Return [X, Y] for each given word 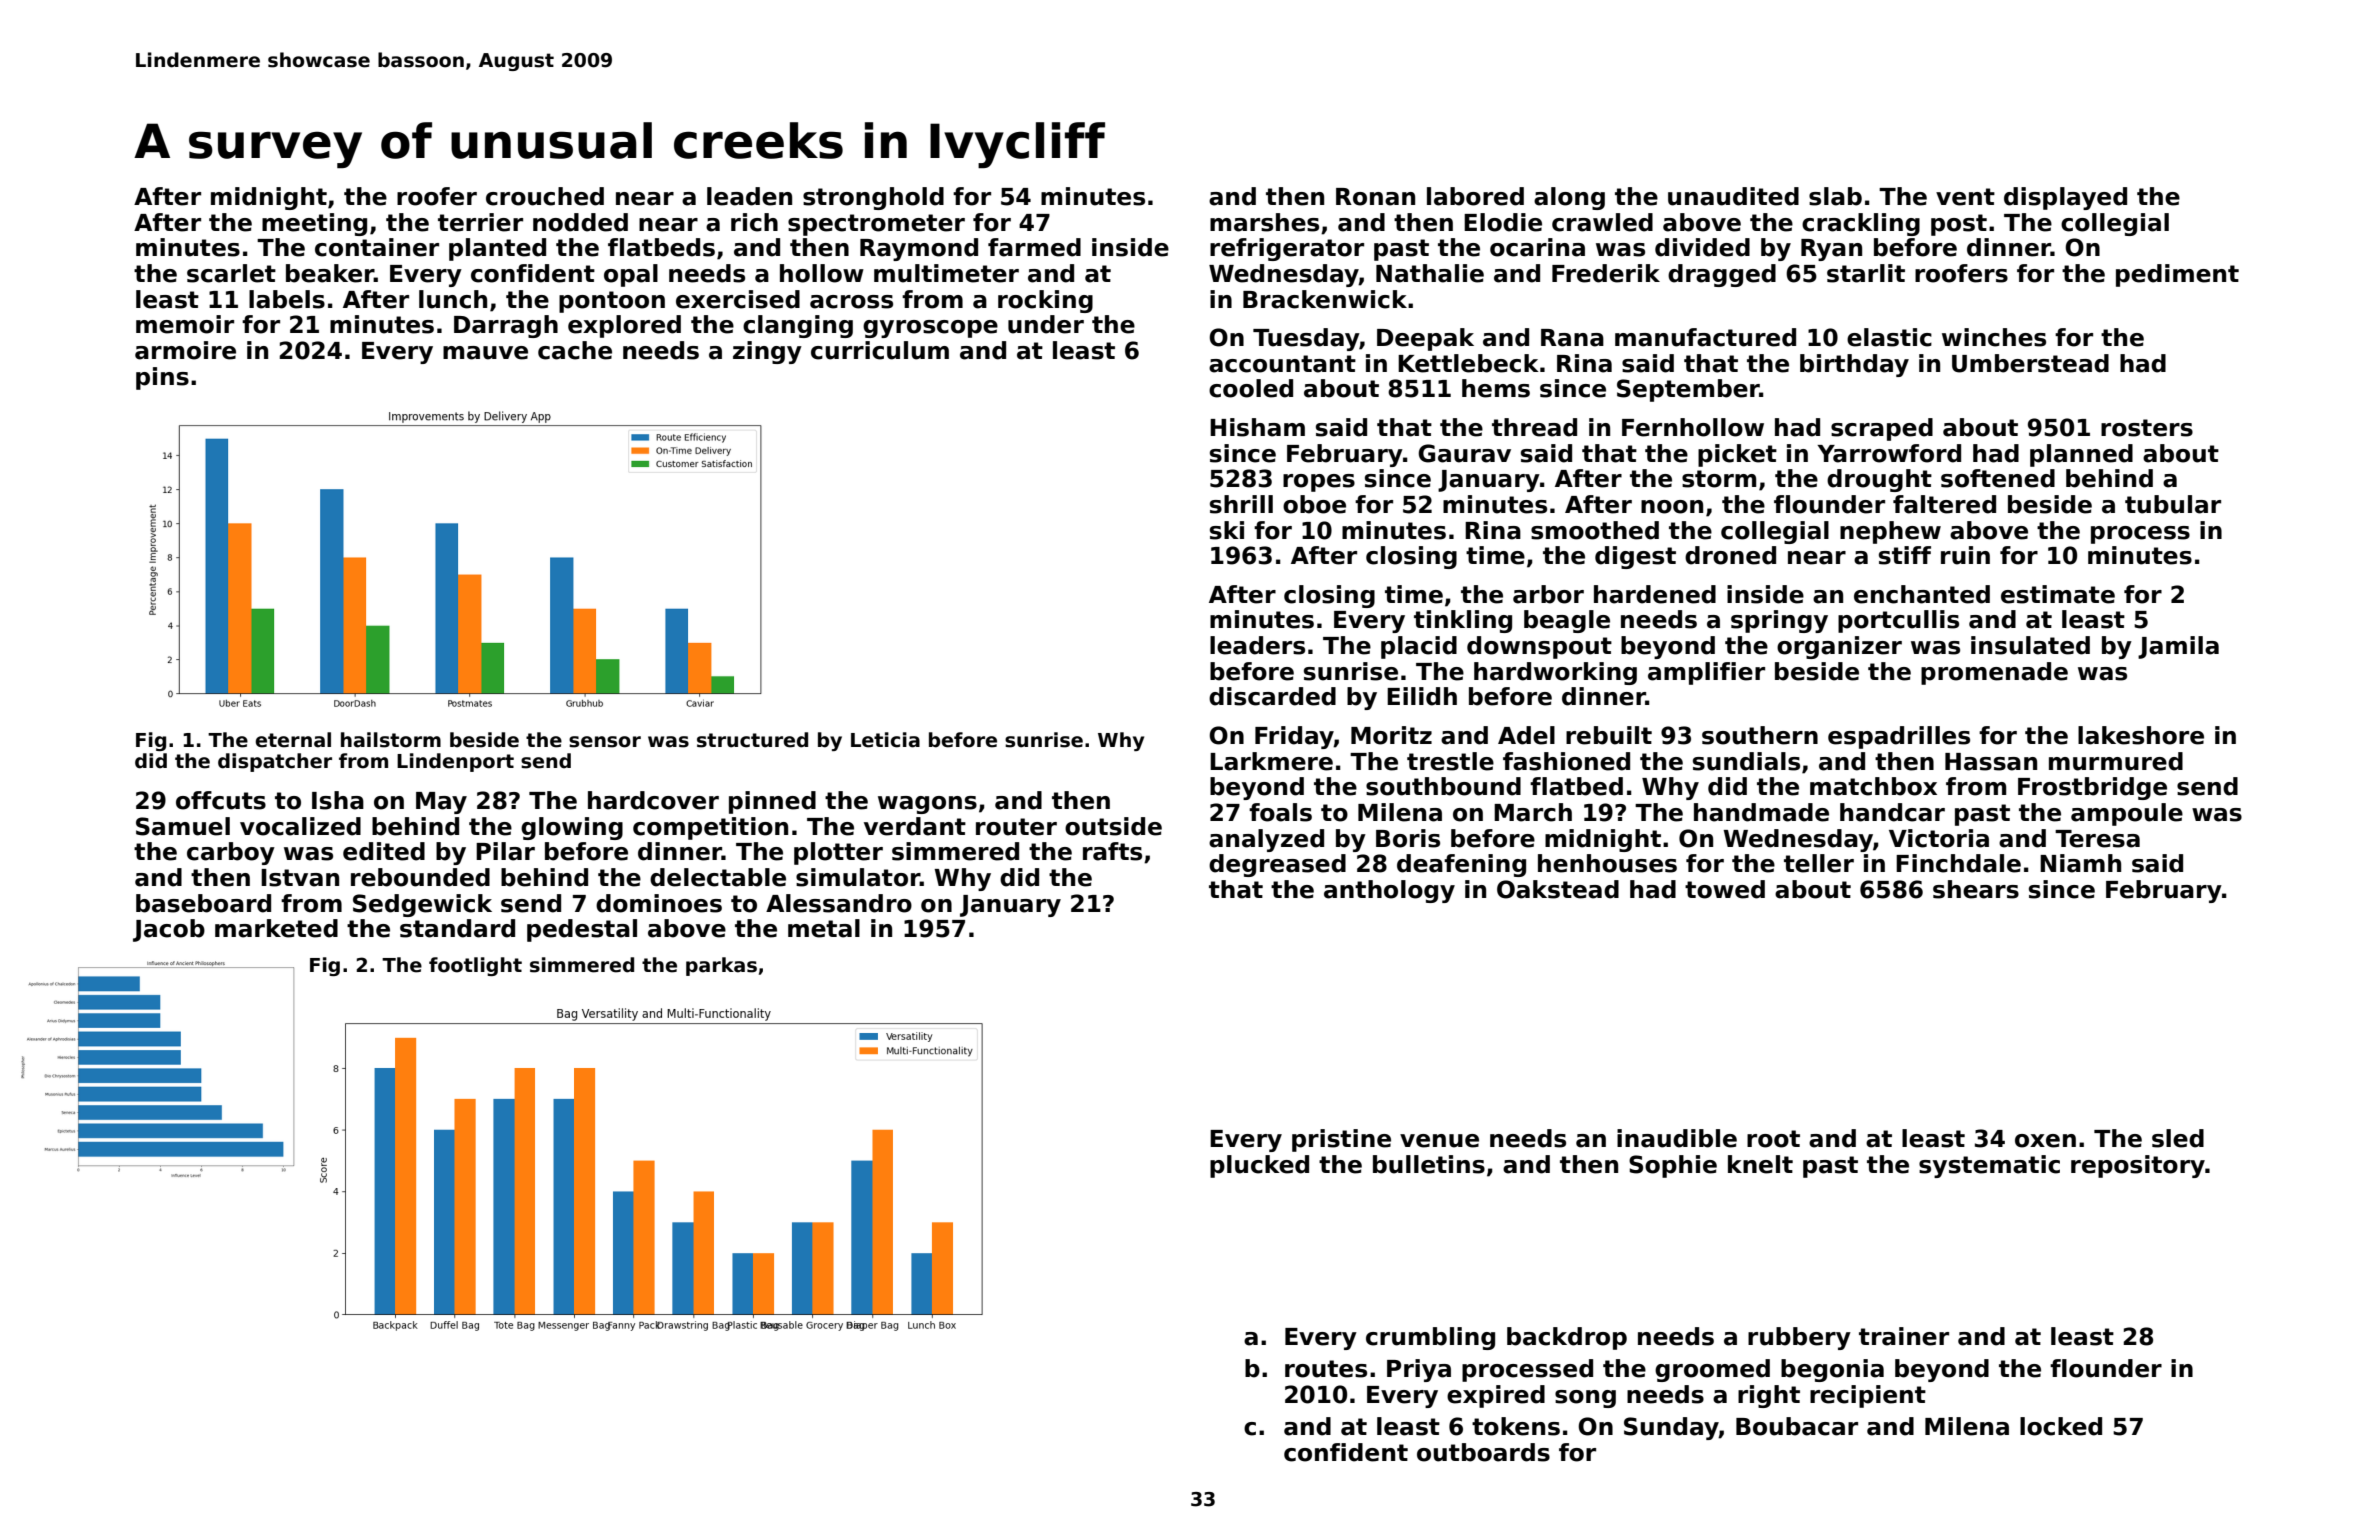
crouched [545, 196]
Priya [1419, 1370]
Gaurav [1464, 453]
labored [1475, 196]
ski [1227, 530]
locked [2061, 1426]
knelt [1760, 1164]
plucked [1259, 1166]
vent [1965, 197]
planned [2081, 455]
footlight [475, 966]
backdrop [1567, 1338]
